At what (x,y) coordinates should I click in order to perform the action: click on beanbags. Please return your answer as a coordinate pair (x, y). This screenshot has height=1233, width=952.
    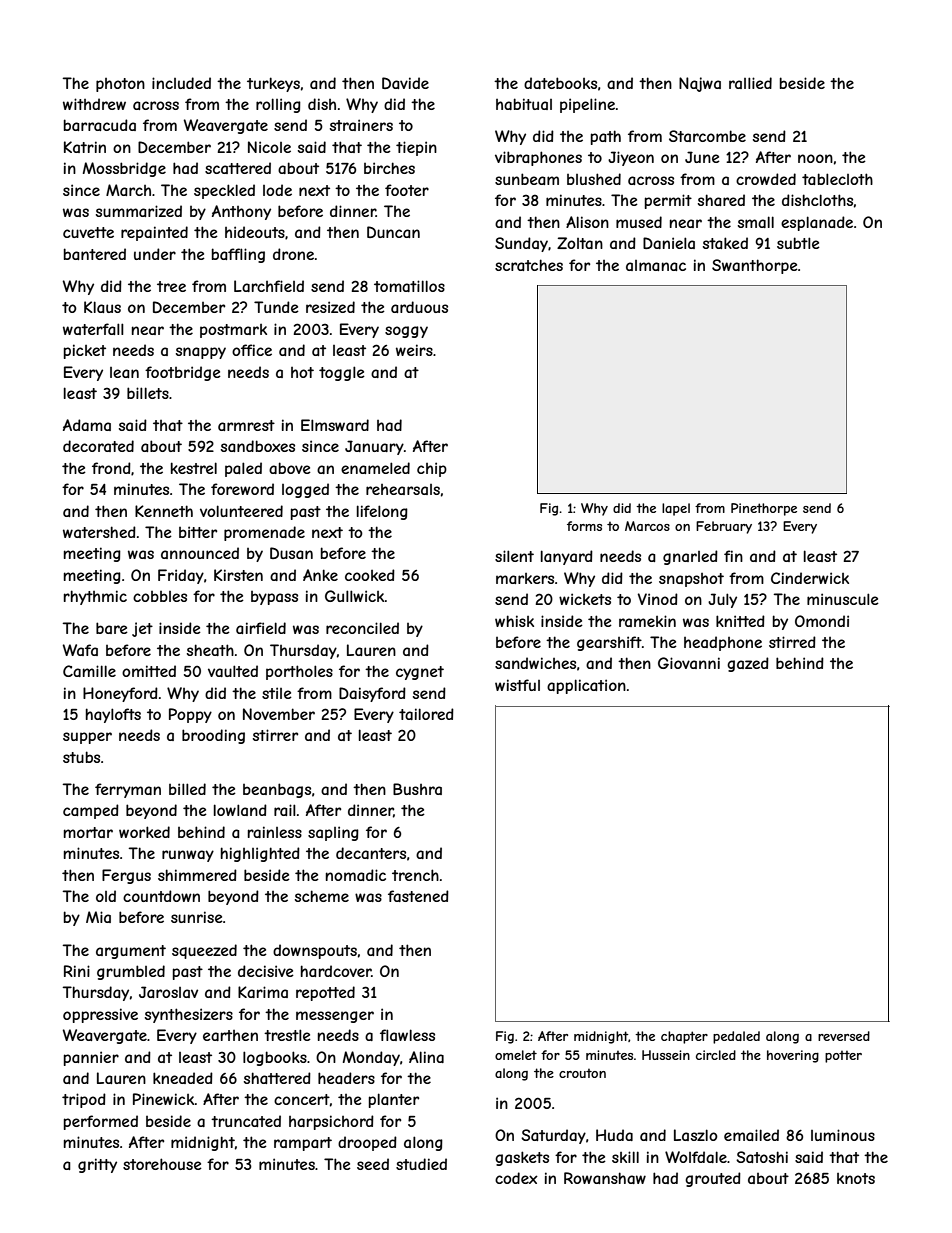
    Looking at the image, I should click on (277, 790).
